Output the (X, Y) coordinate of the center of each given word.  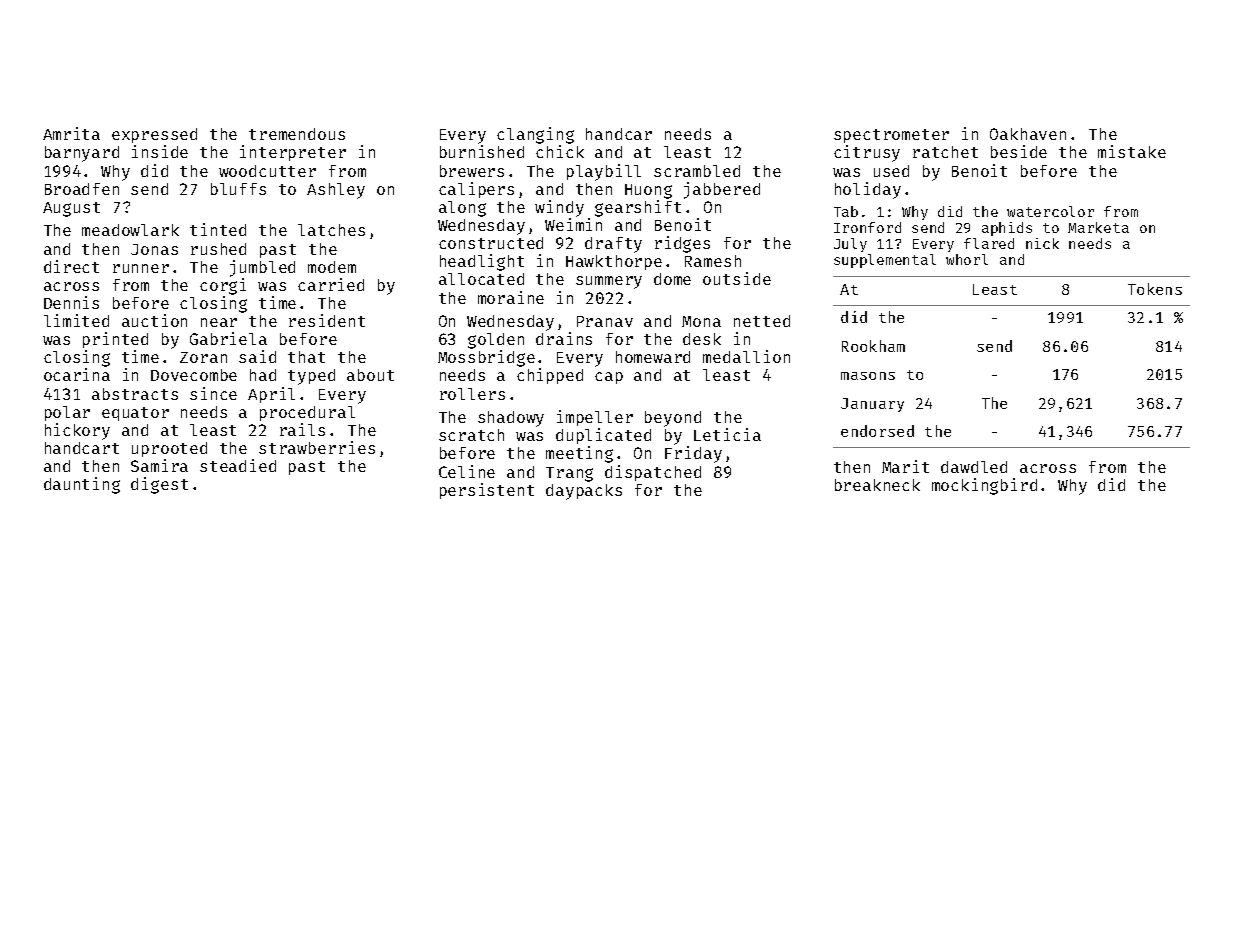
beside (1019, 151)
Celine (467, 471)
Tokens (1155, 289)
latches (331, 230)
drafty (613, 245)
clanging (535, 135)
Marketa (1098, 227)
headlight (482, 262)
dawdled (974, 467)
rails (302, 429)
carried (331, 284)
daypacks (584, 492)
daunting (82, 485)
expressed (154, 135)
